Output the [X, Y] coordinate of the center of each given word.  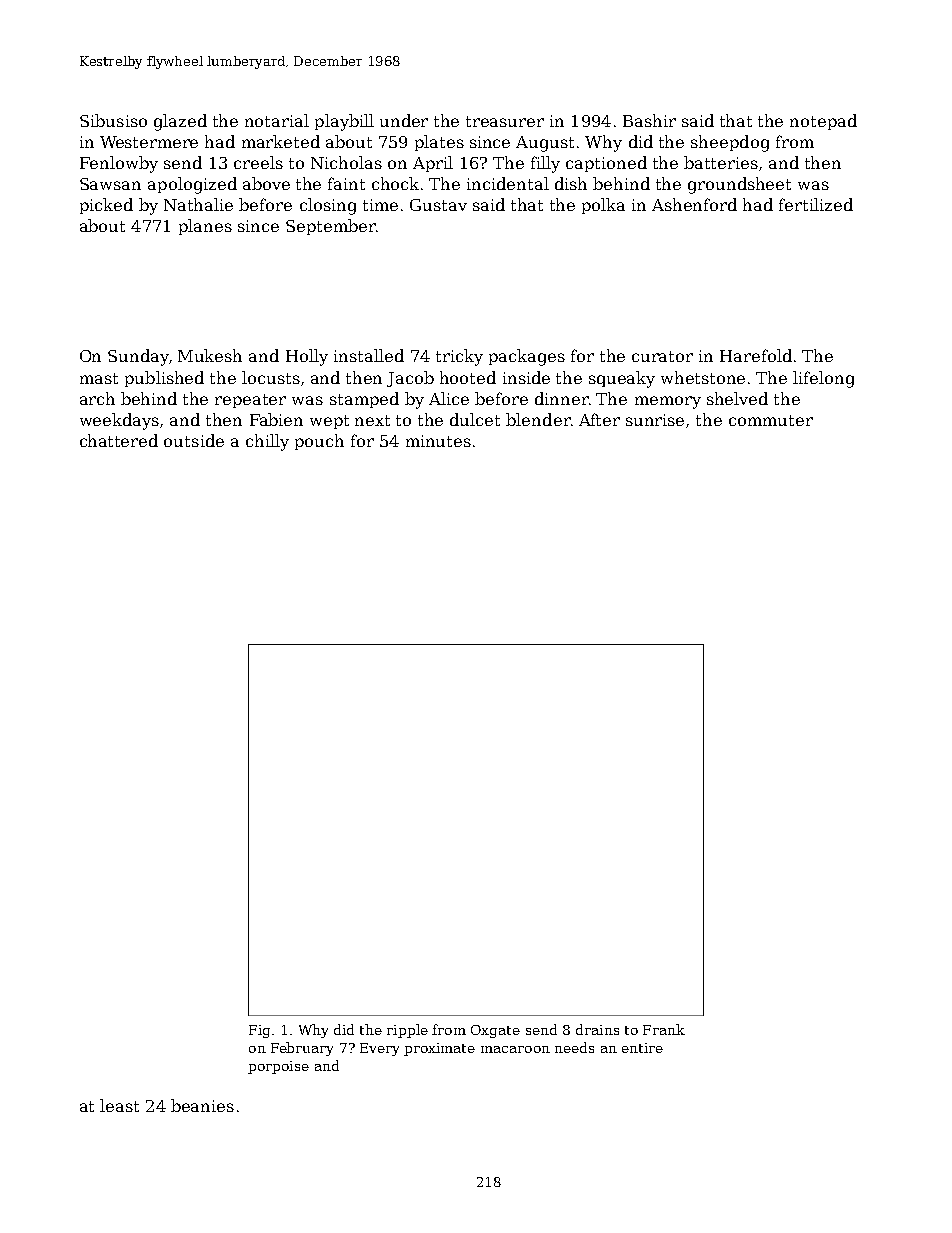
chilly [267, 442]
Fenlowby [119, 164]
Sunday [138, 357]
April [433, 164]
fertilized [816, 204]
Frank [664, 1029]
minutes [438, 441]
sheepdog [730, 143]
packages [527, 357]
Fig [259, 1031]
